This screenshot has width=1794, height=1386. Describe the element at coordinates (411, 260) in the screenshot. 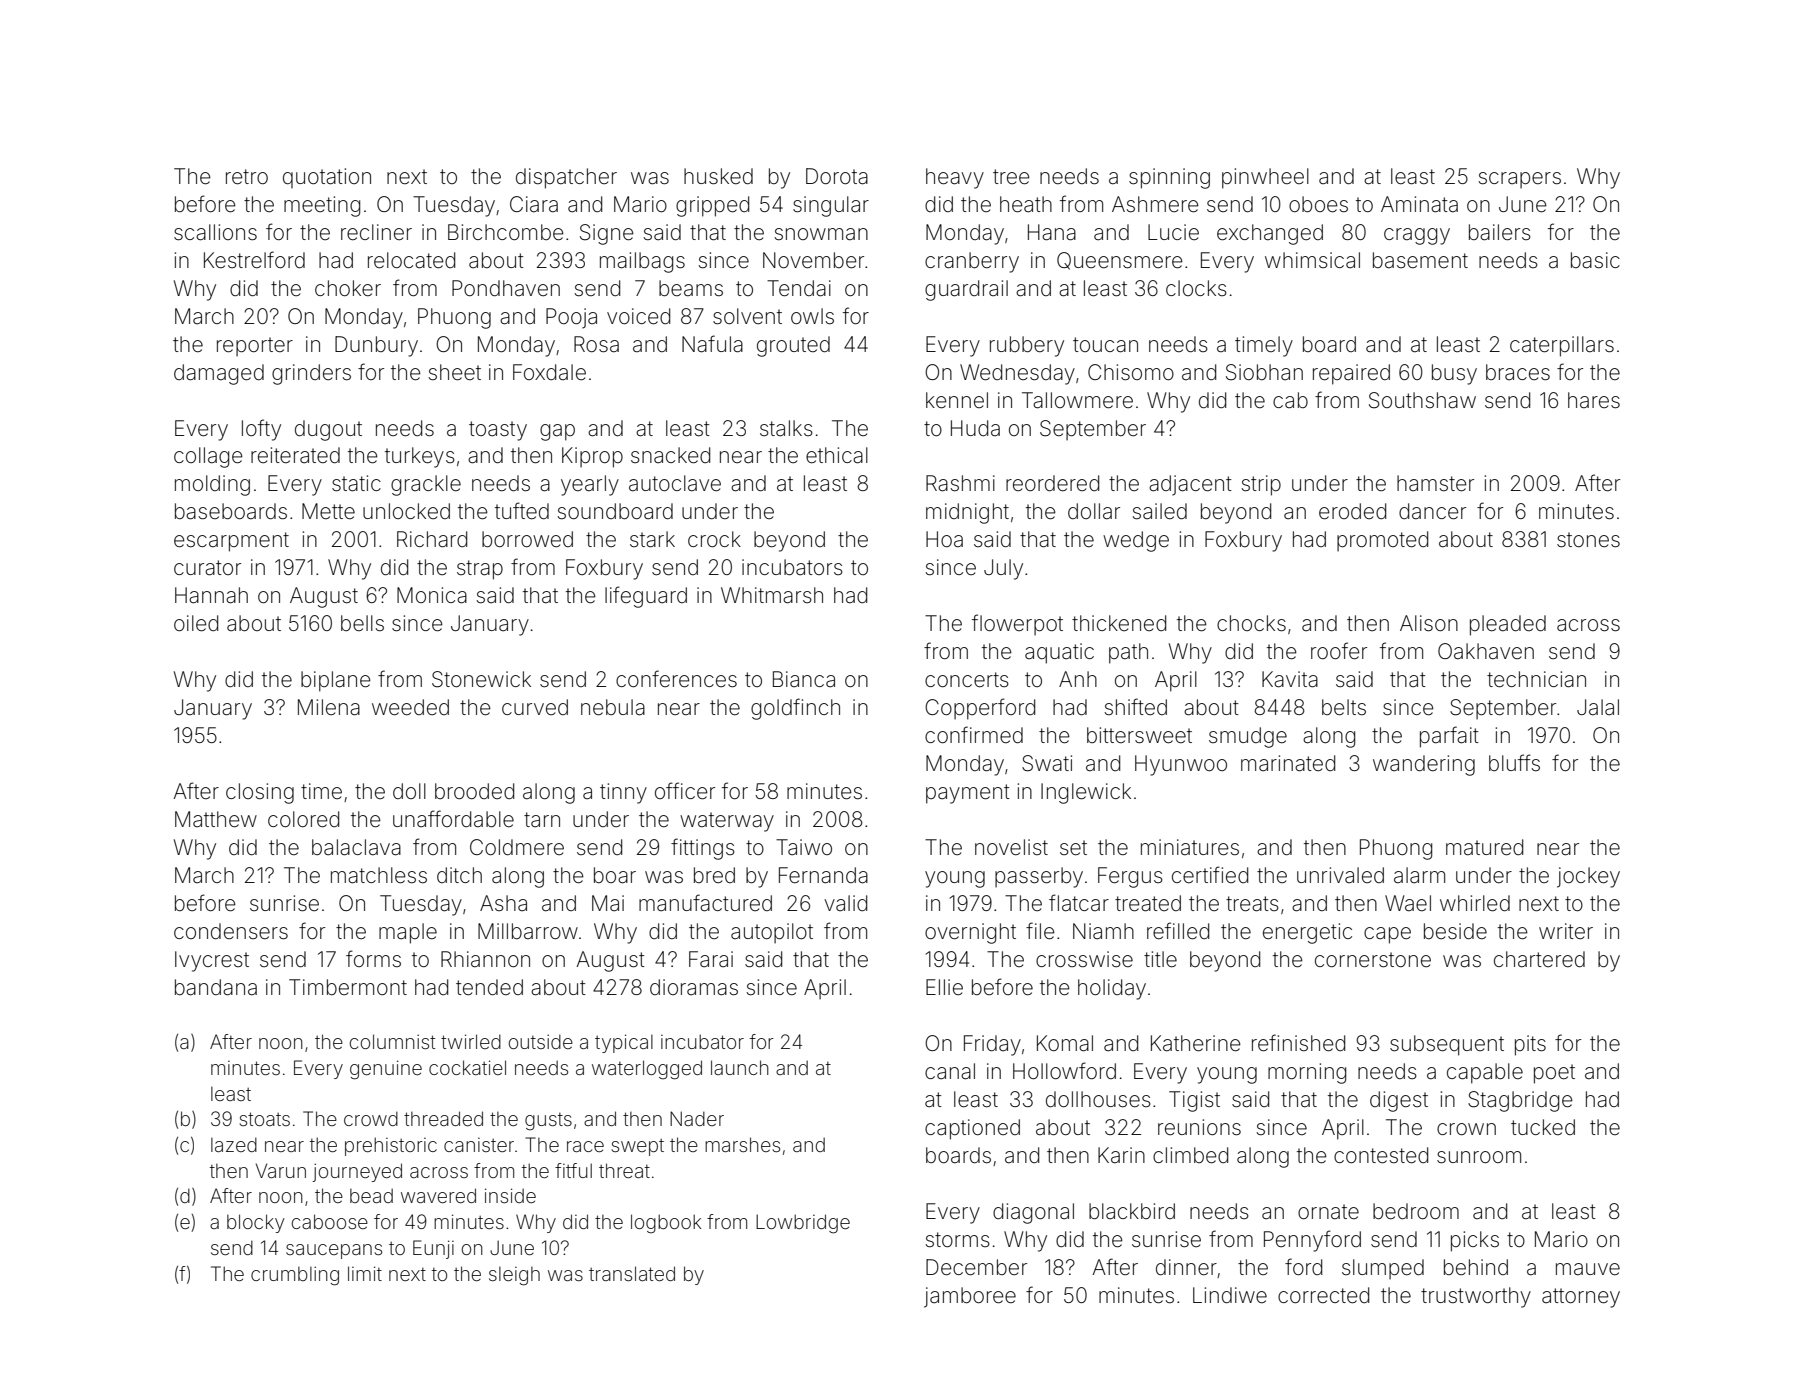

I see `relocated` at that location.
